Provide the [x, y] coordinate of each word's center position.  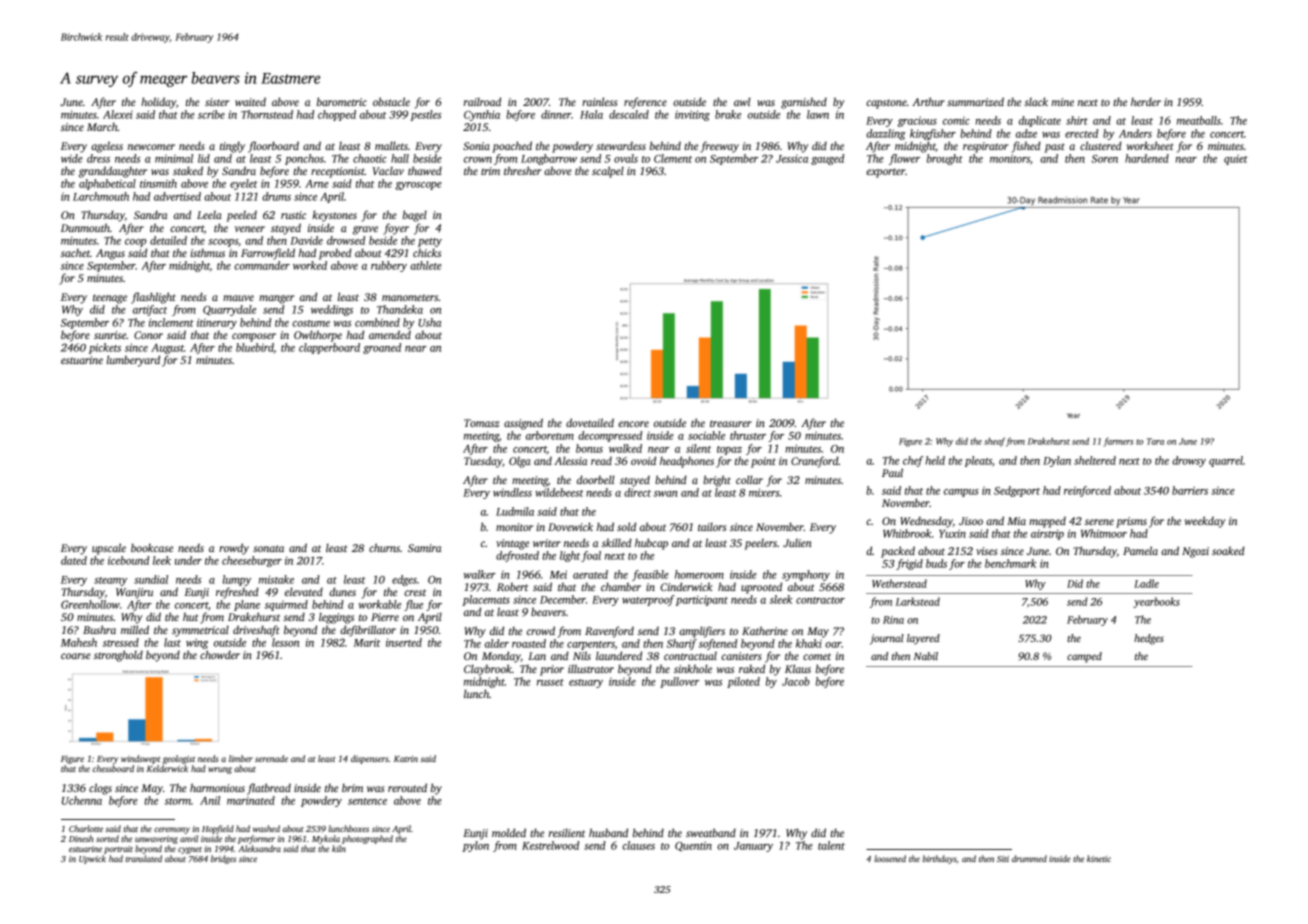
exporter [885, 173]
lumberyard [133, 361]
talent [831, 845]
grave [365, 230]
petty [430, 242]
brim [352, 788]
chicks [427, 252]
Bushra [99, 629]
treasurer [731, 423]
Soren [1104, 159]
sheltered [1095, 460]
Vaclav [388, 171]
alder [497, 643]
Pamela [1140, 550]
